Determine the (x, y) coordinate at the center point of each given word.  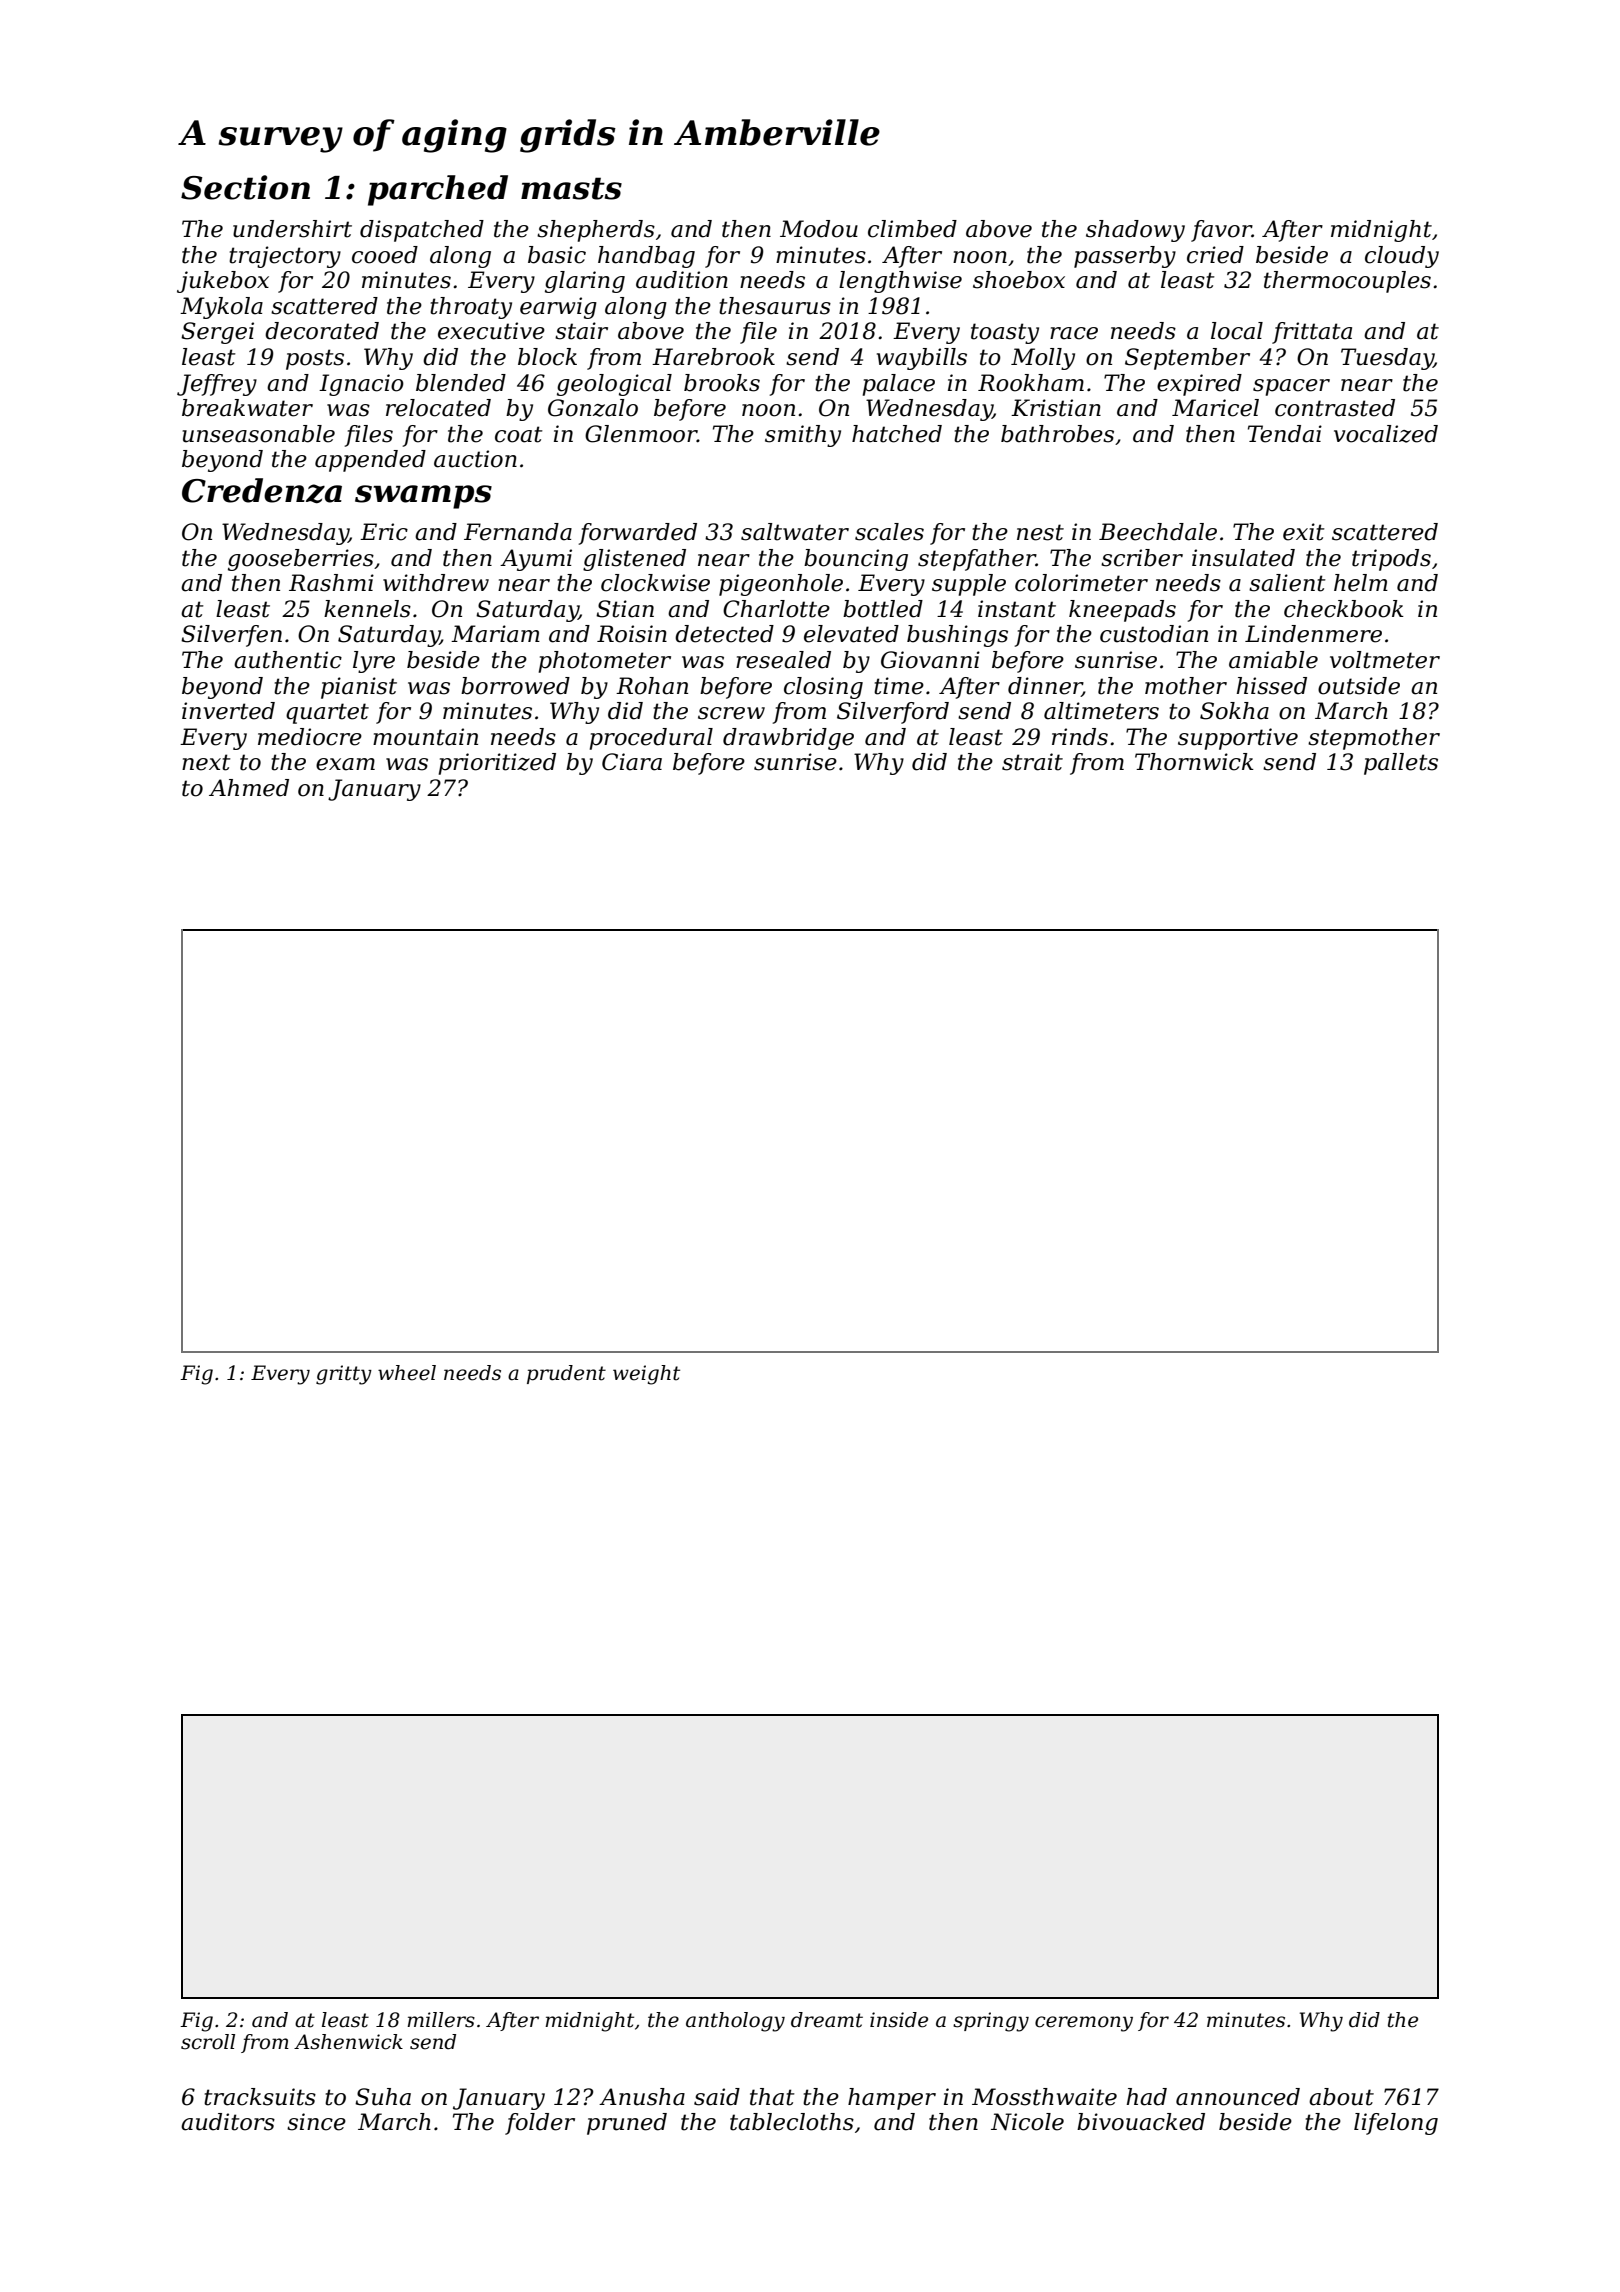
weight (646, 1375)
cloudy (1402, 257)
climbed (912, 229)
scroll (208, 2042)
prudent (566, 1374)
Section (245, 187)
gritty (344, 1375)
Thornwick (1194, 762)
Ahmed (249, 788)
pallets (1401, 764)
